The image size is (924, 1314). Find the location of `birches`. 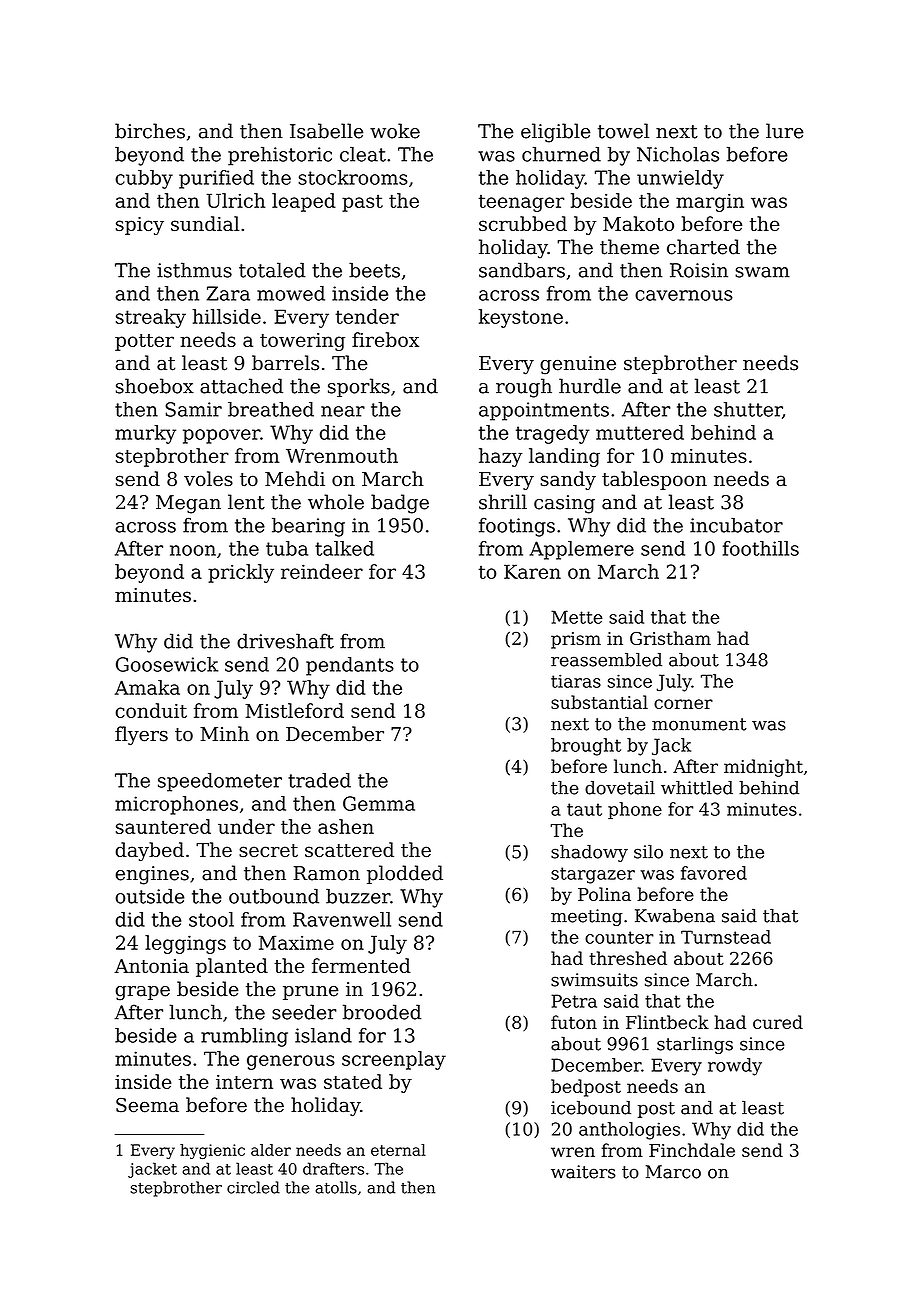

birches is located at coordinates (150, 131).
